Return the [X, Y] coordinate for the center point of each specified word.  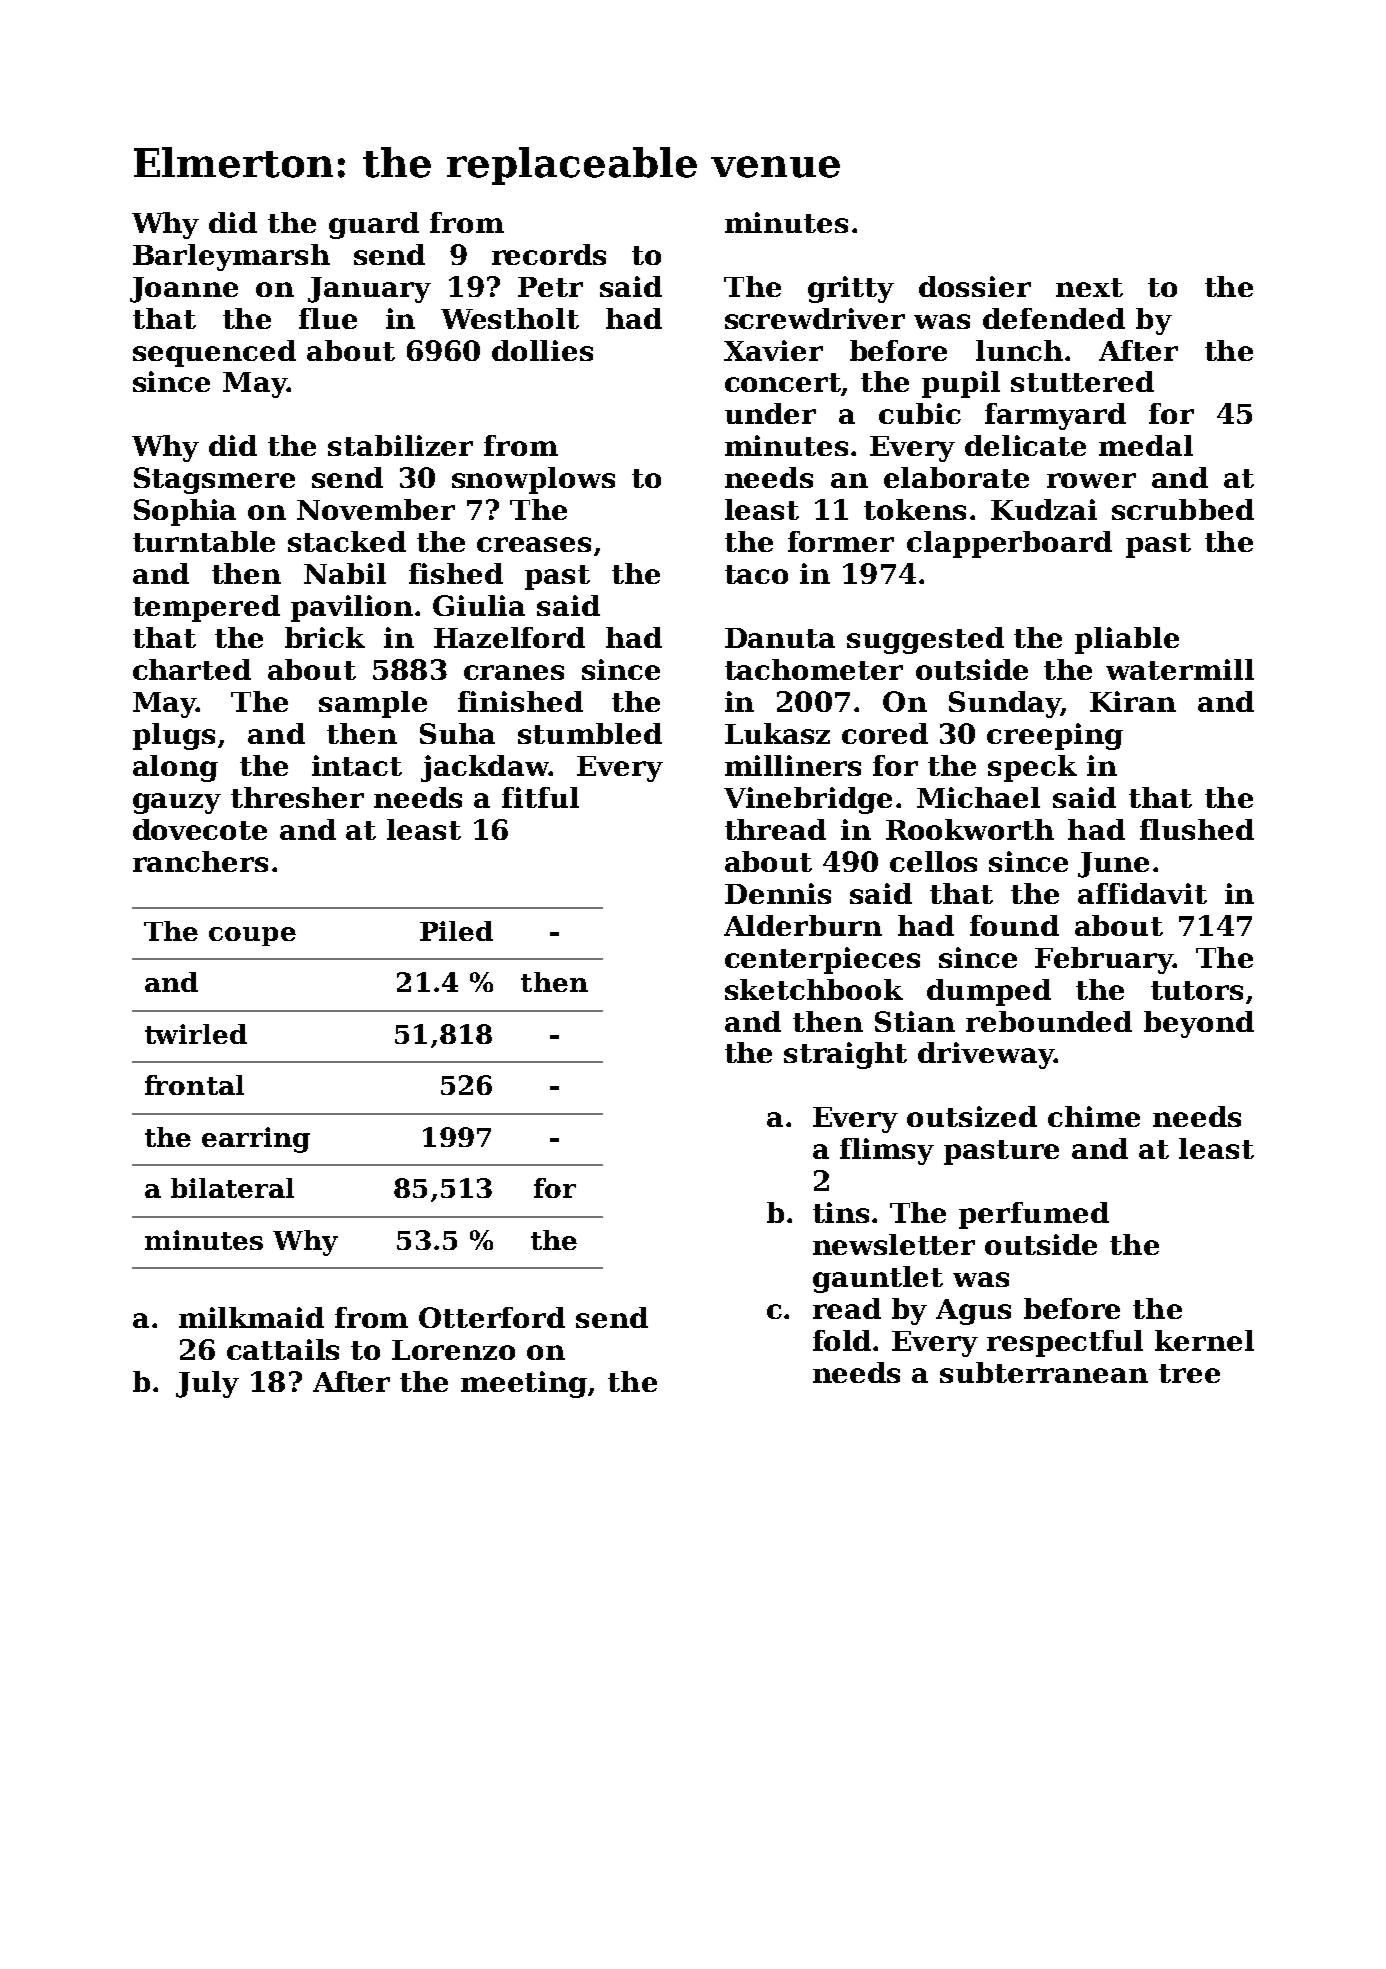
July [207, 1384]
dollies [542, 350]
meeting [524, 1384]
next [1089, 287]
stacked [347, 541]
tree [1189, 1373]
